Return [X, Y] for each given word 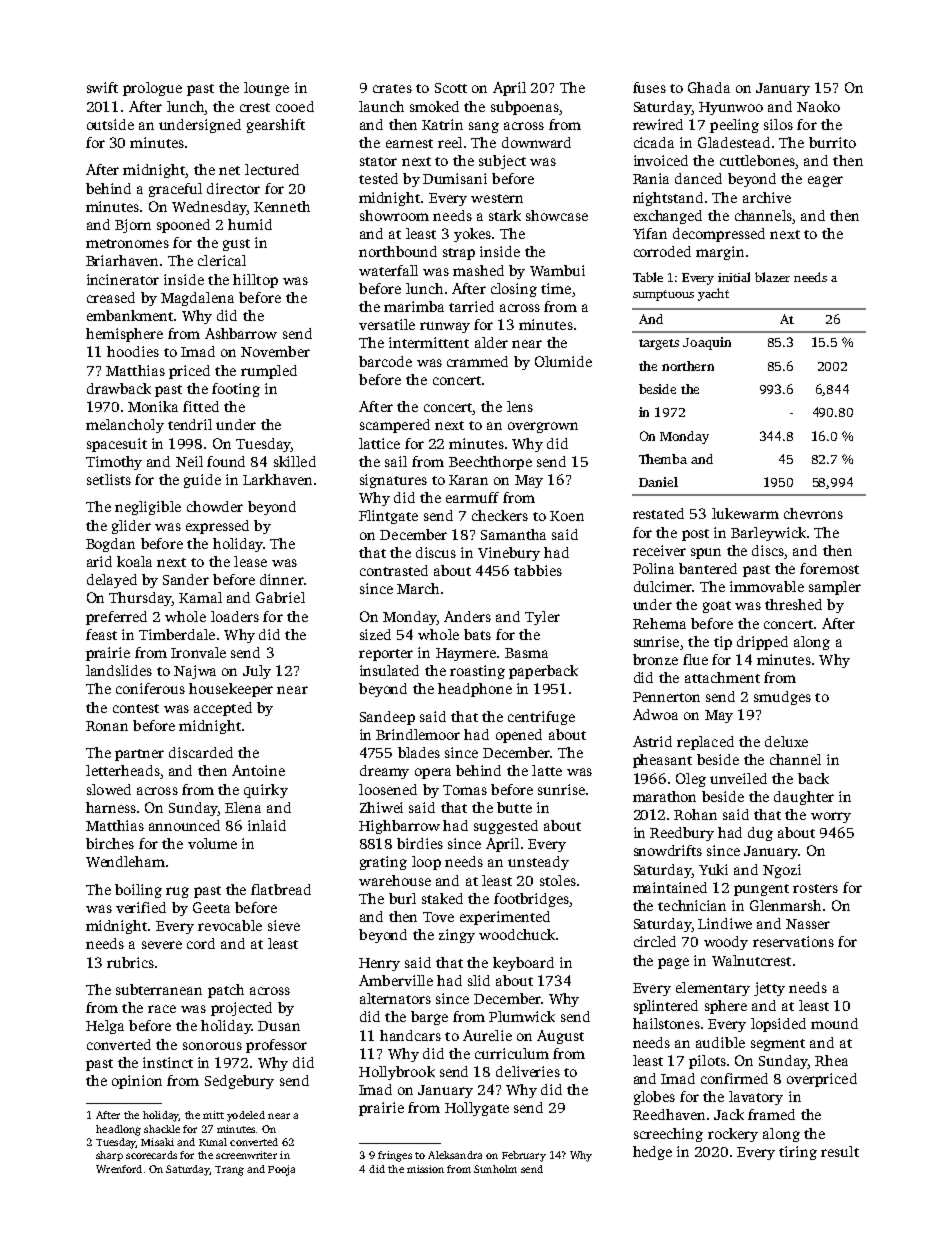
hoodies [133, 351]
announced [184, 825]
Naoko [818, 106]
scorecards [151, 1155]
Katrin [442, 124]
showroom [394, 215]
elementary [713, 989]
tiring [798, 1153]
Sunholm [495, 1169]
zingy [457, 936]
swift [102, 87]
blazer [772, 277]
